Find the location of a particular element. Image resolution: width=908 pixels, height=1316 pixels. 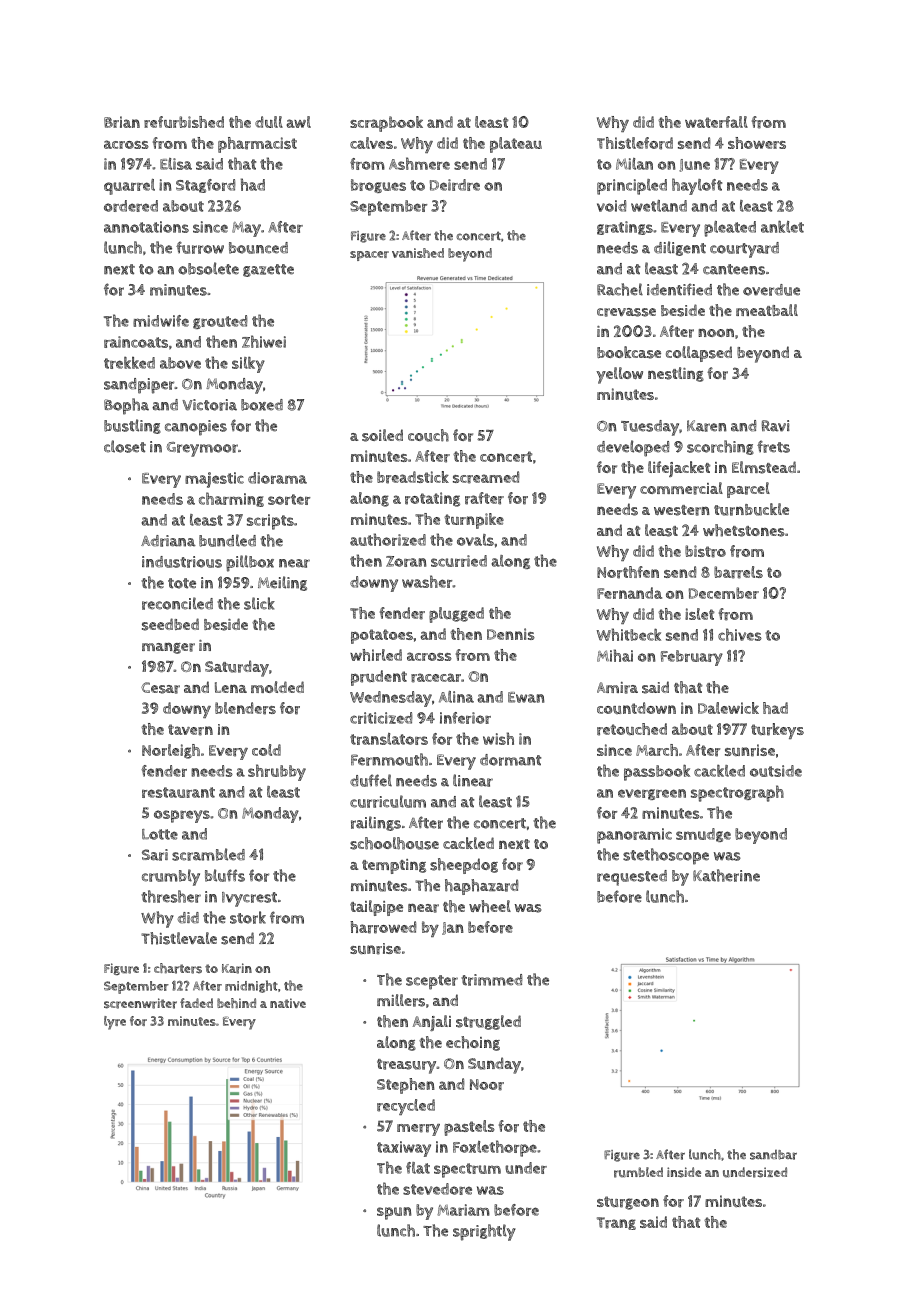

wish is located at coordinates (498, 738).
